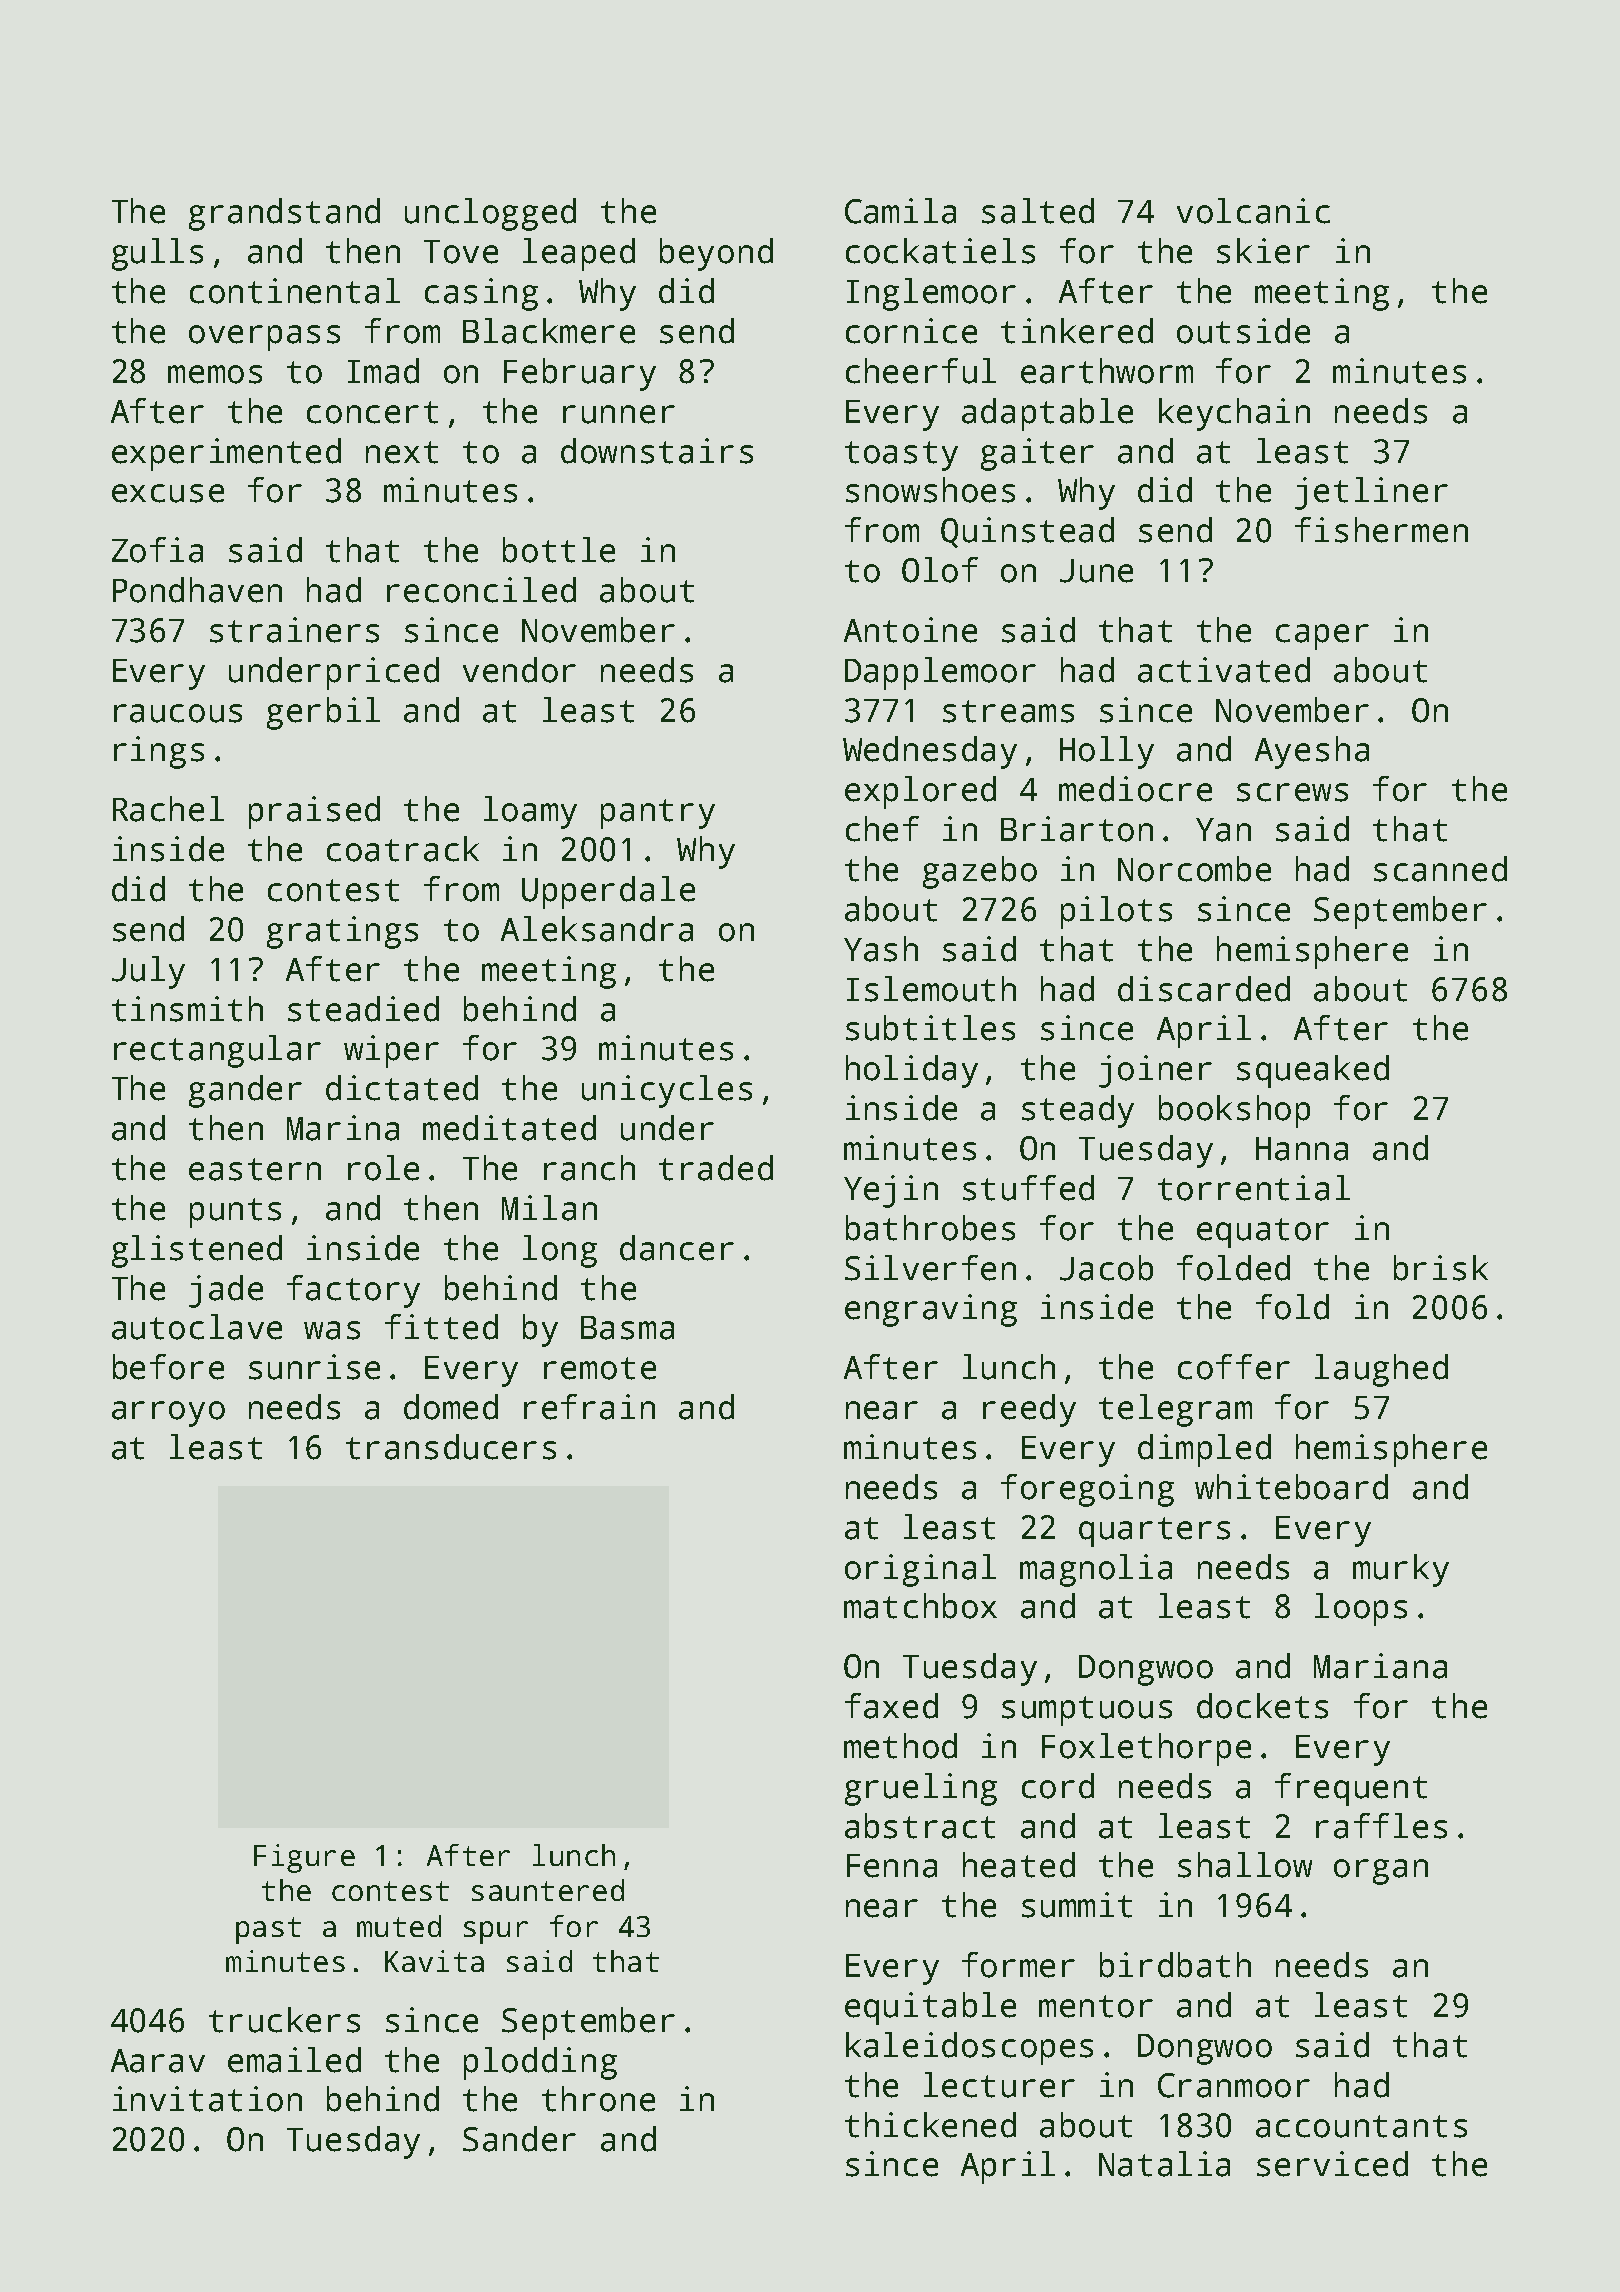  Describe the element at coordinates (1292, 792) in the document. I see `screws` at that location.
